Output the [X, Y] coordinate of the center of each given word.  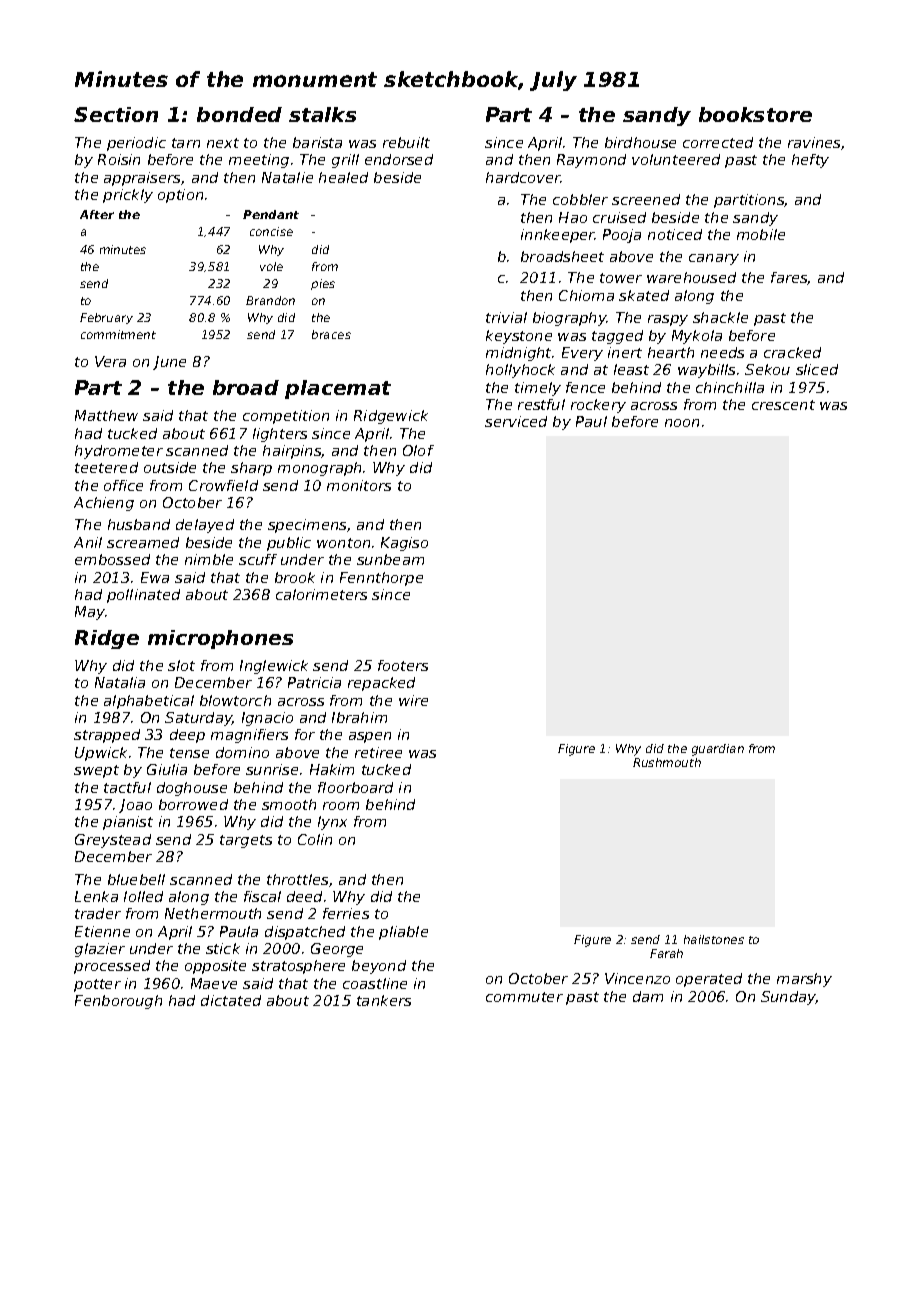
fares [789, 278]
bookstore [755, 114]
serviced [516, 421]
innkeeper [558, 236]
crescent [783, 405]
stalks [322, 114]
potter [97, 985]
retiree [378, 752]
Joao [135, 806]
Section [116, 114]
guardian [718, 750]
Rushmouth [667, 762]
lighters [280, 435]
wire [413, 700]
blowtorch [235, 700]
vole [271, 266]
